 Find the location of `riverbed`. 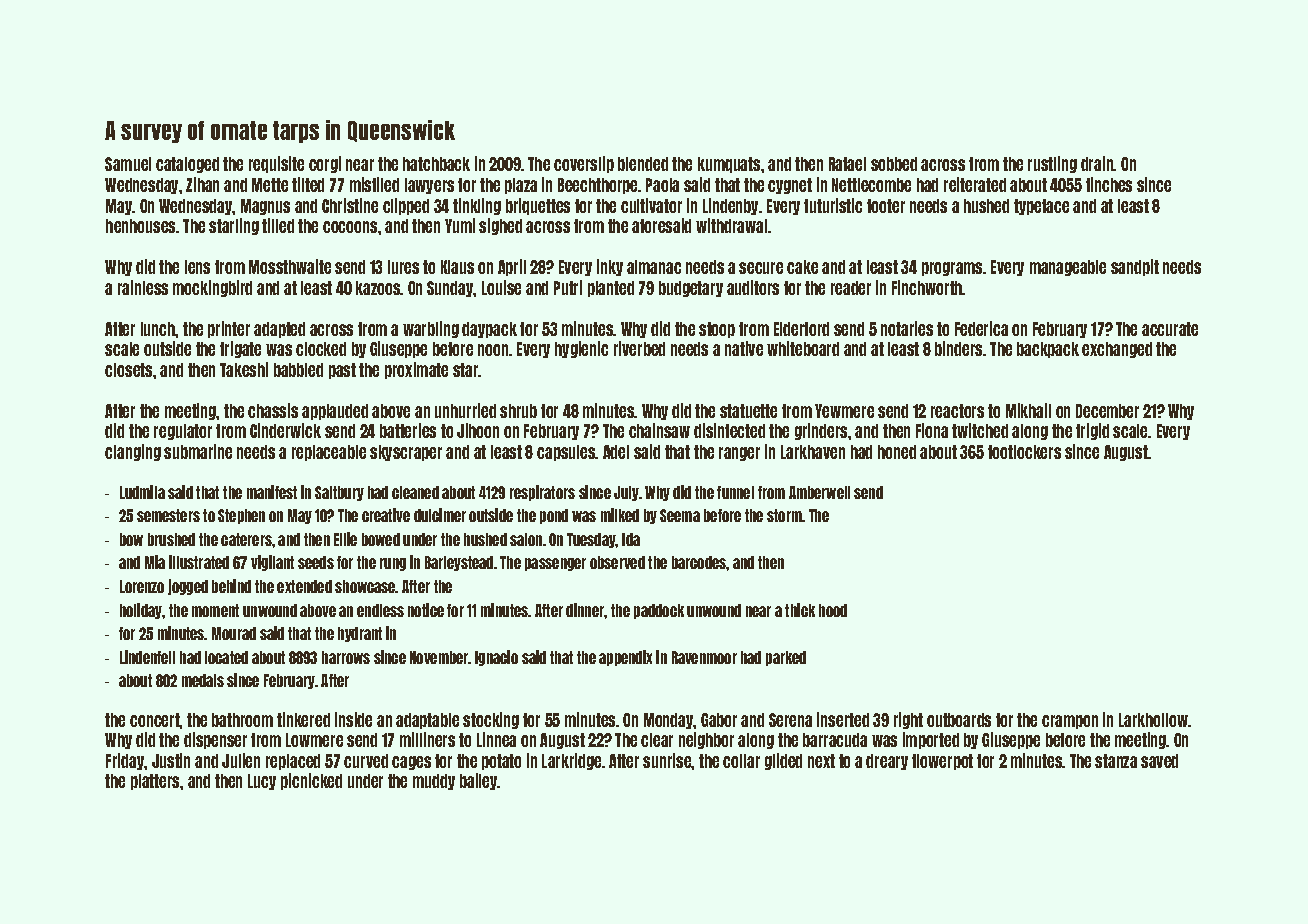

riverbed is located at coordinates (639, 348).
